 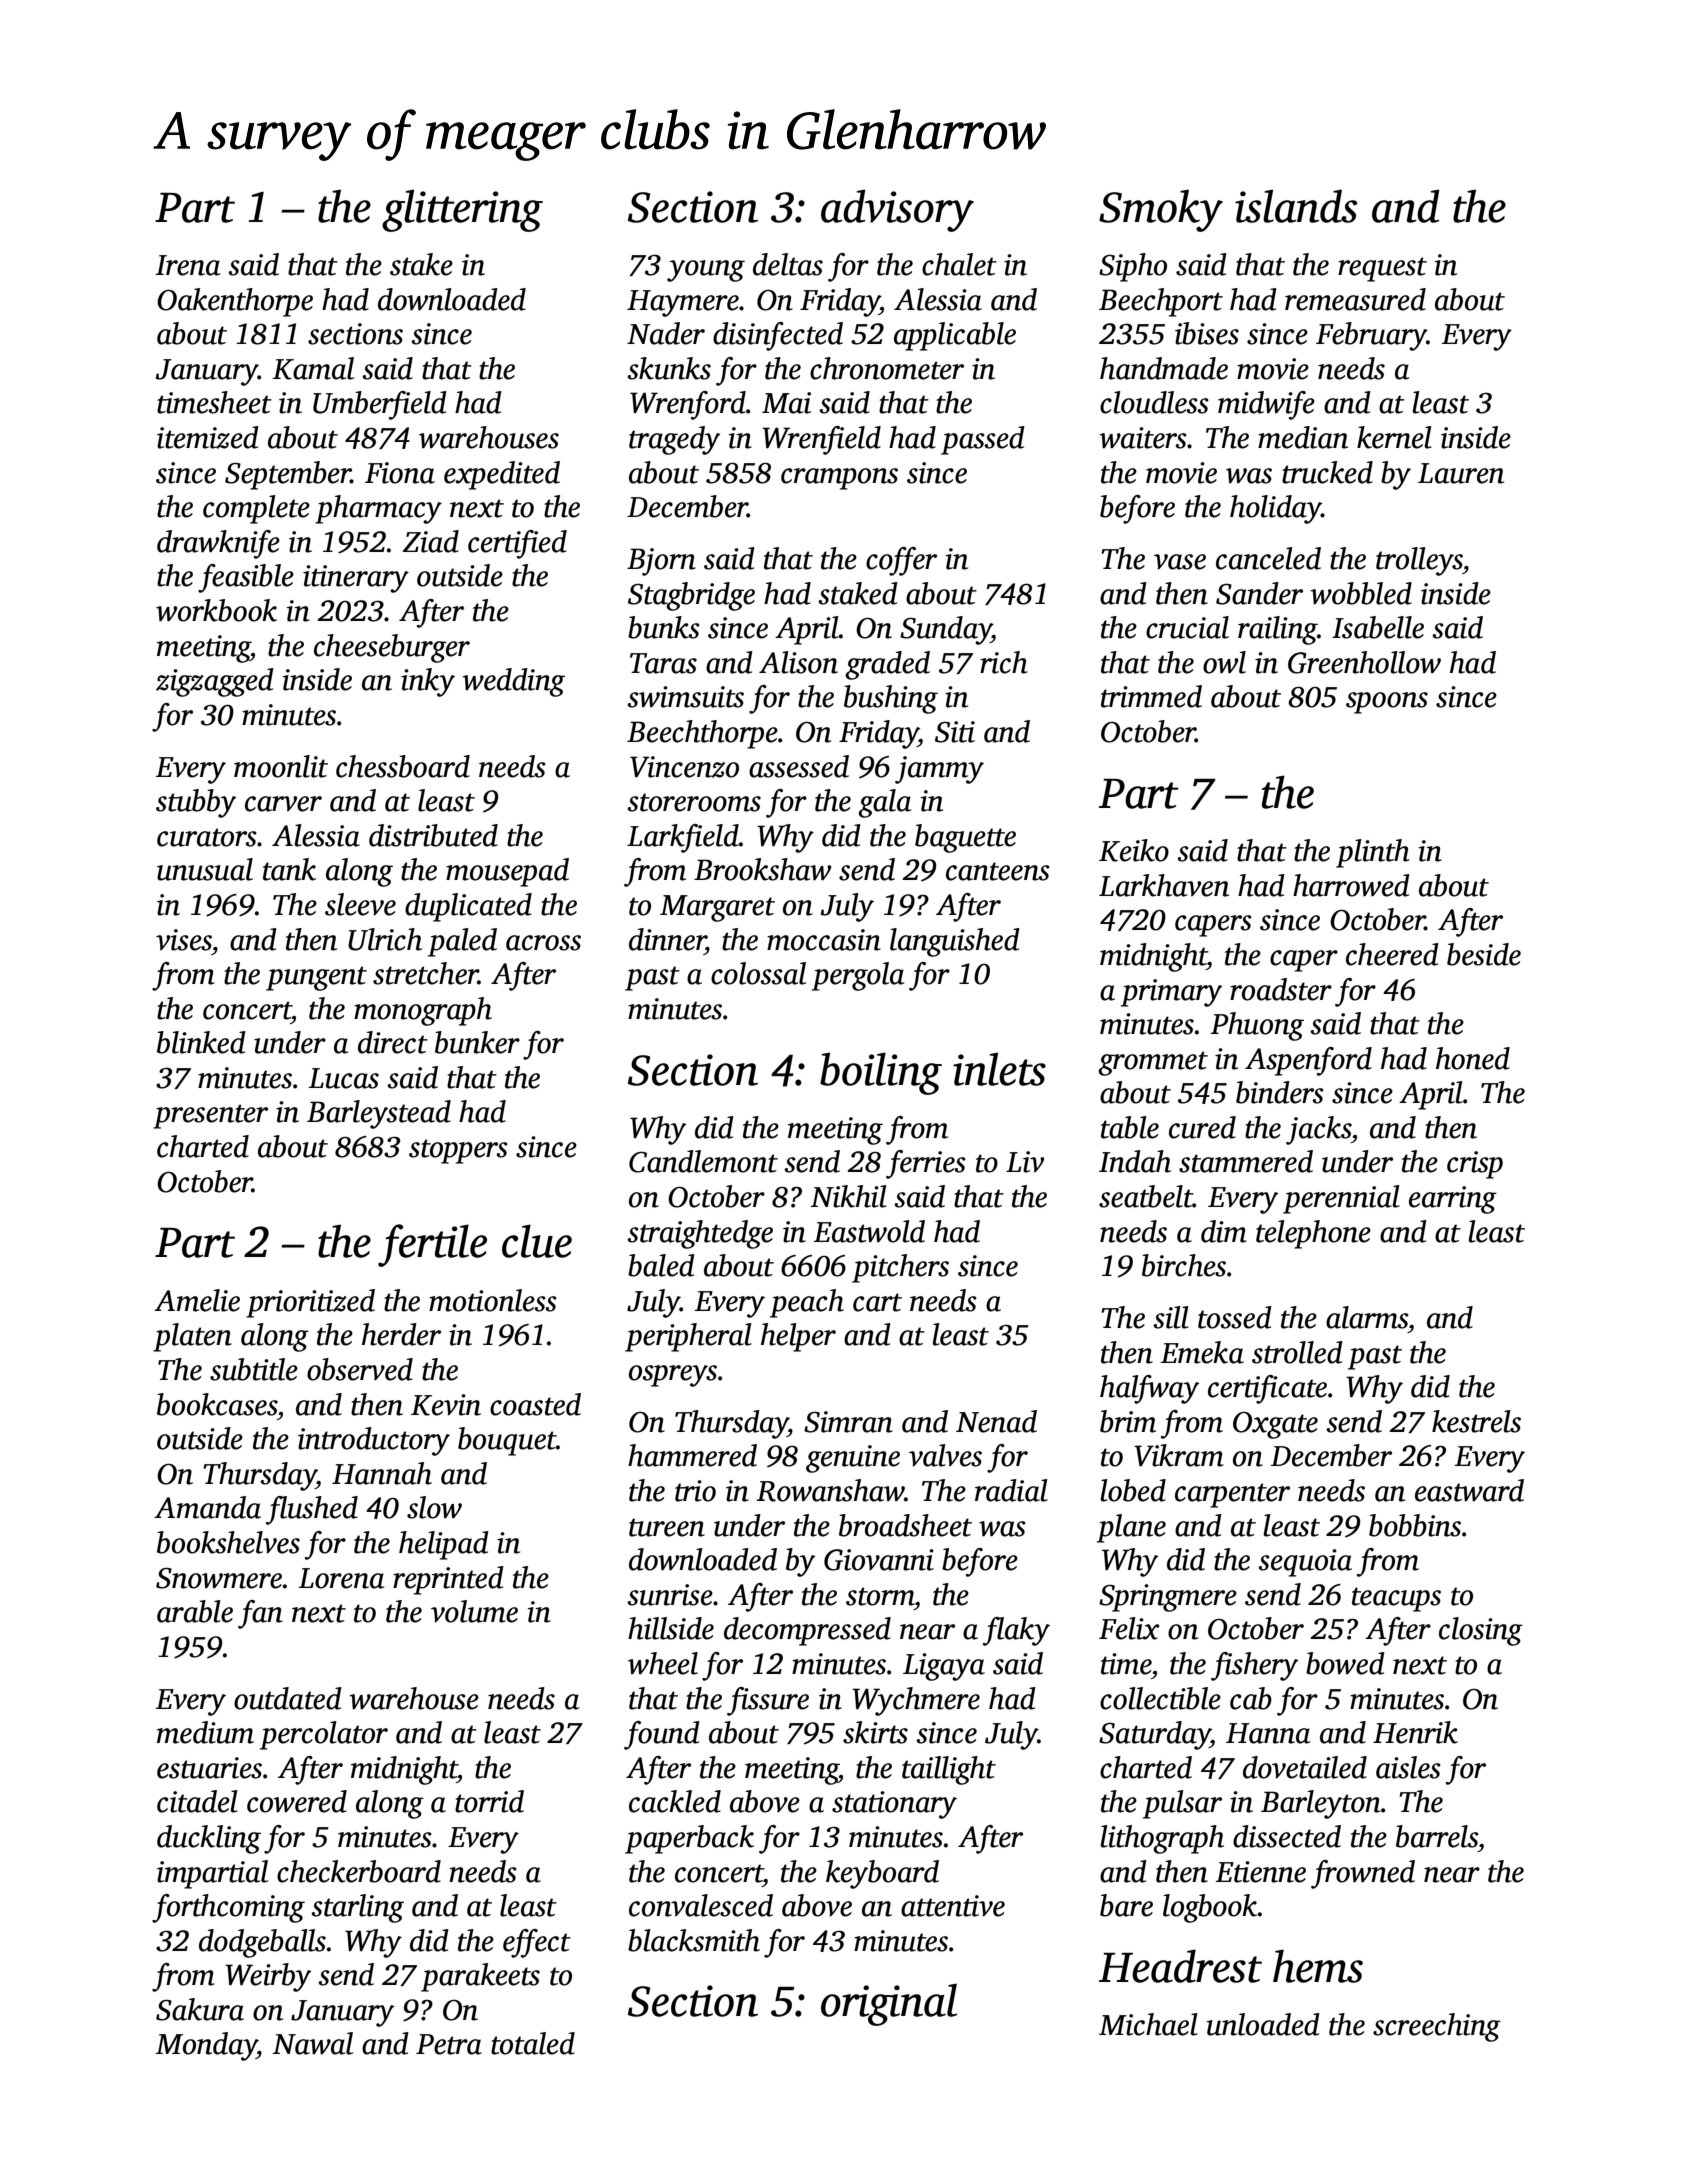 I want to click on roadster, so click(x=1281, y=989).
